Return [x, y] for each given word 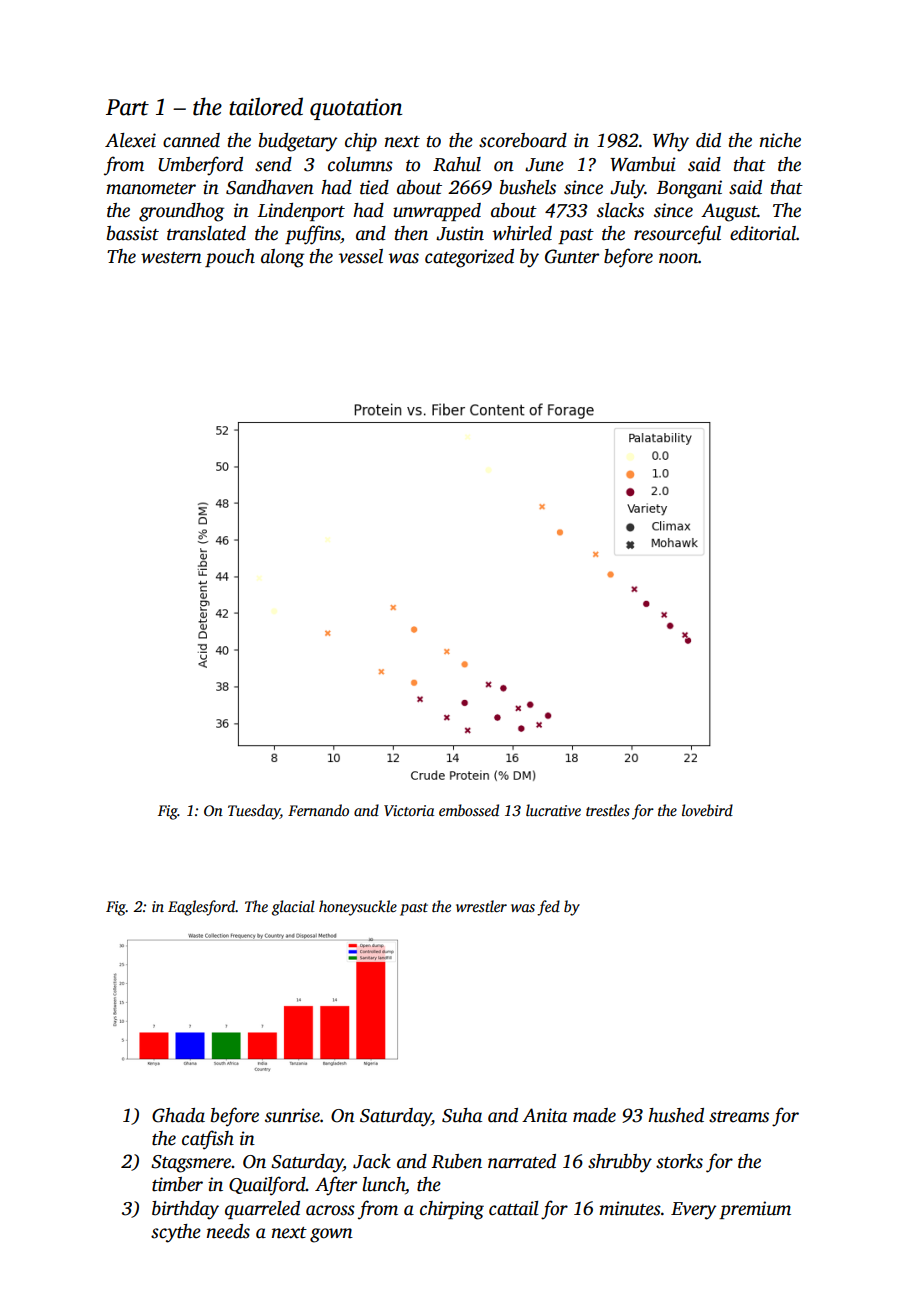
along [282, 258]
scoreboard [523, 140]
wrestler [481, 906]
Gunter [572, 256]
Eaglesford [202, 908]
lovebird [707, 810]
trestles [608, 810]
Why [671, 142]
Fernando [318, 810]
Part [127, 107]
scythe [176, 1233]
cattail [514, 1208]
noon [678, 258]
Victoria [409, 810]
